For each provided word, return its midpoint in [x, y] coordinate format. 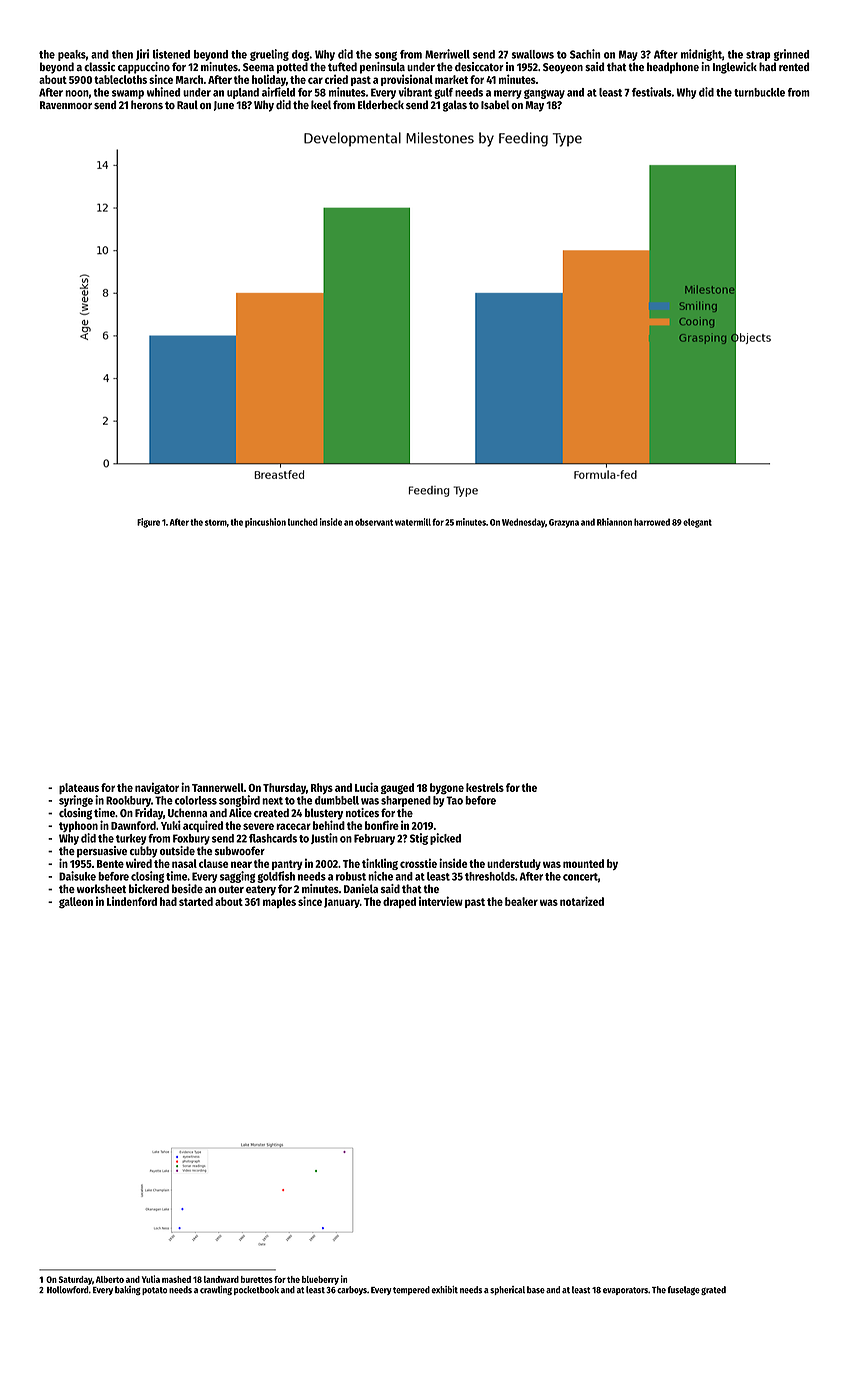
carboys [352, 1290]
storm [216, 522]
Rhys [322, 788]
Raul [187, 104]
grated [713, 1290]
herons [147, 104]
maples [279, 902]
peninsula [382, 68]
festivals [652, 92]
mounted [583, 863]
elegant [697, 523]
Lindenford [132, 901]
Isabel [495, 104]
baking [128, 1290]
